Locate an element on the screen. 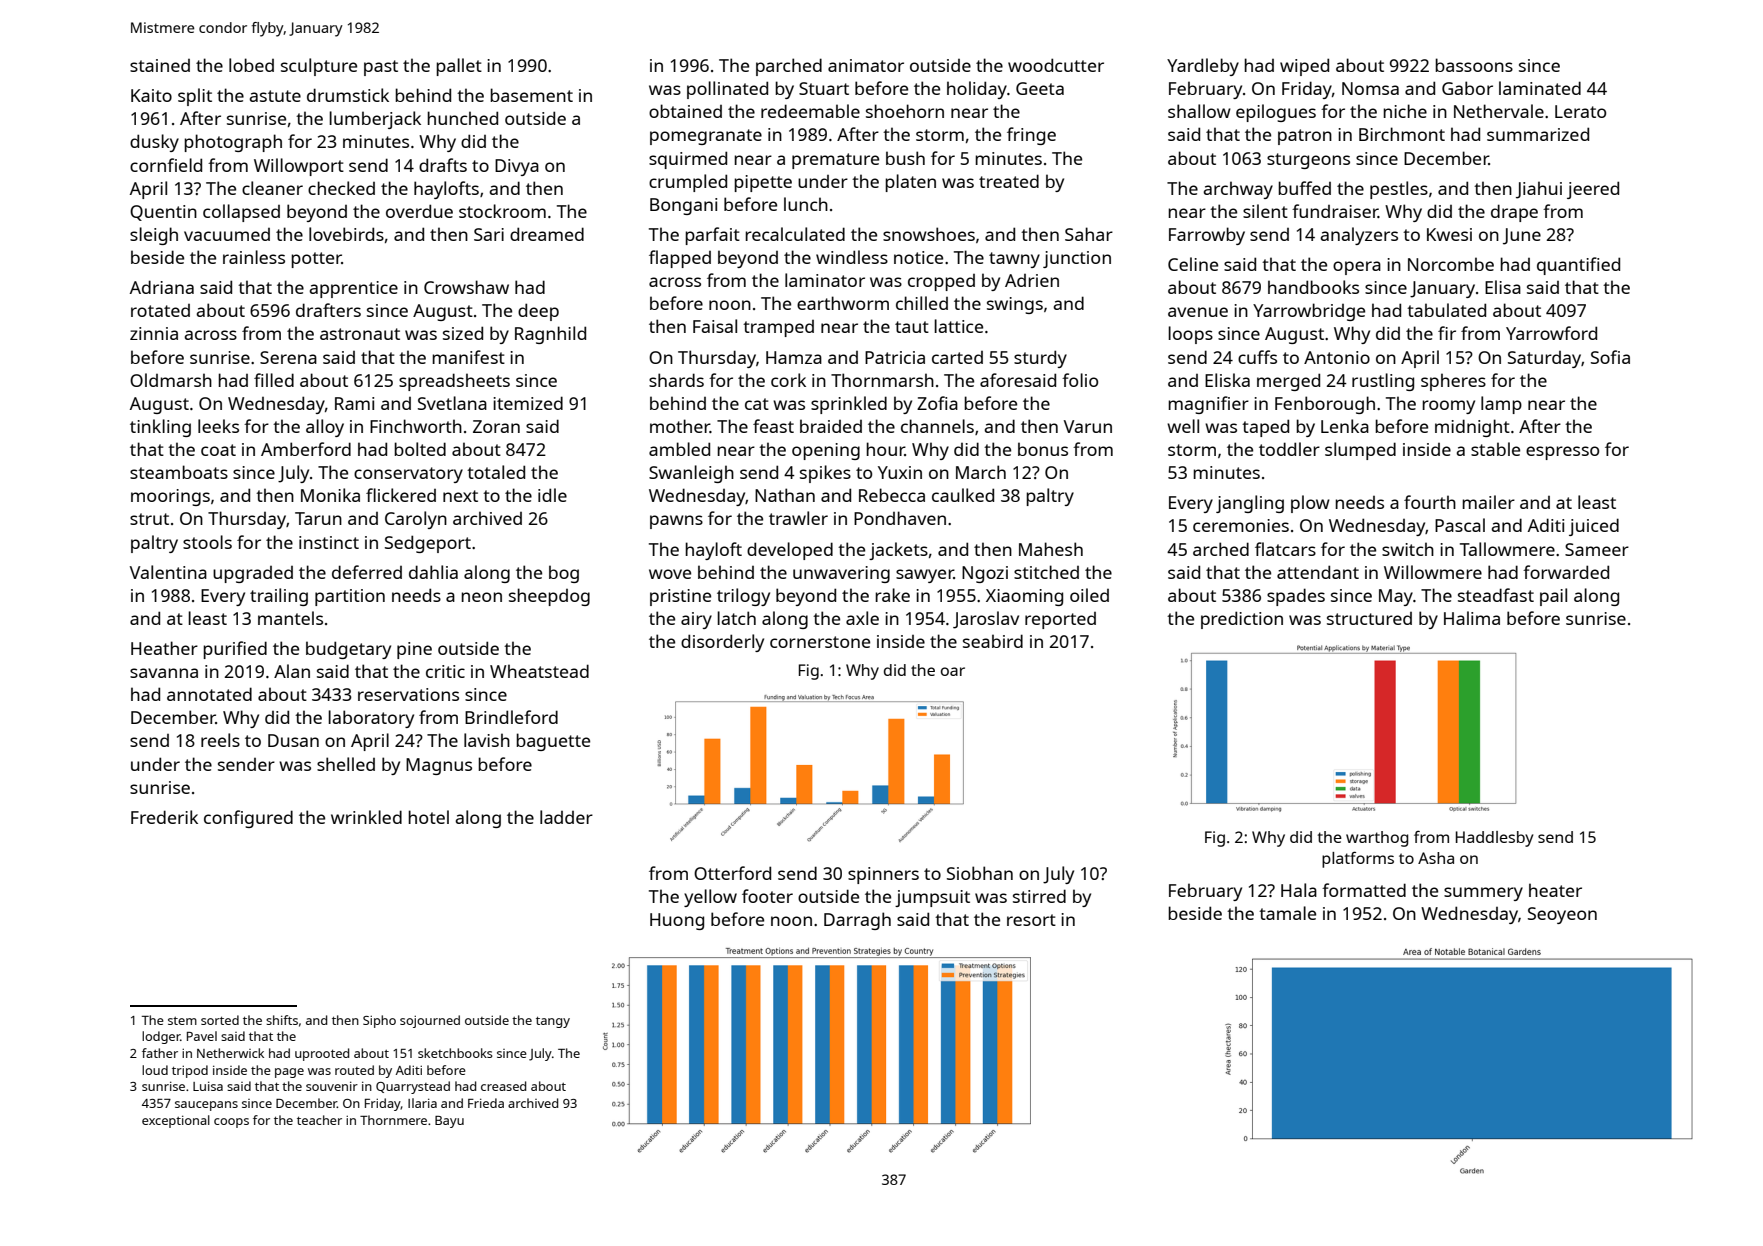  bassoons is located at coordinates (1474, 65).
